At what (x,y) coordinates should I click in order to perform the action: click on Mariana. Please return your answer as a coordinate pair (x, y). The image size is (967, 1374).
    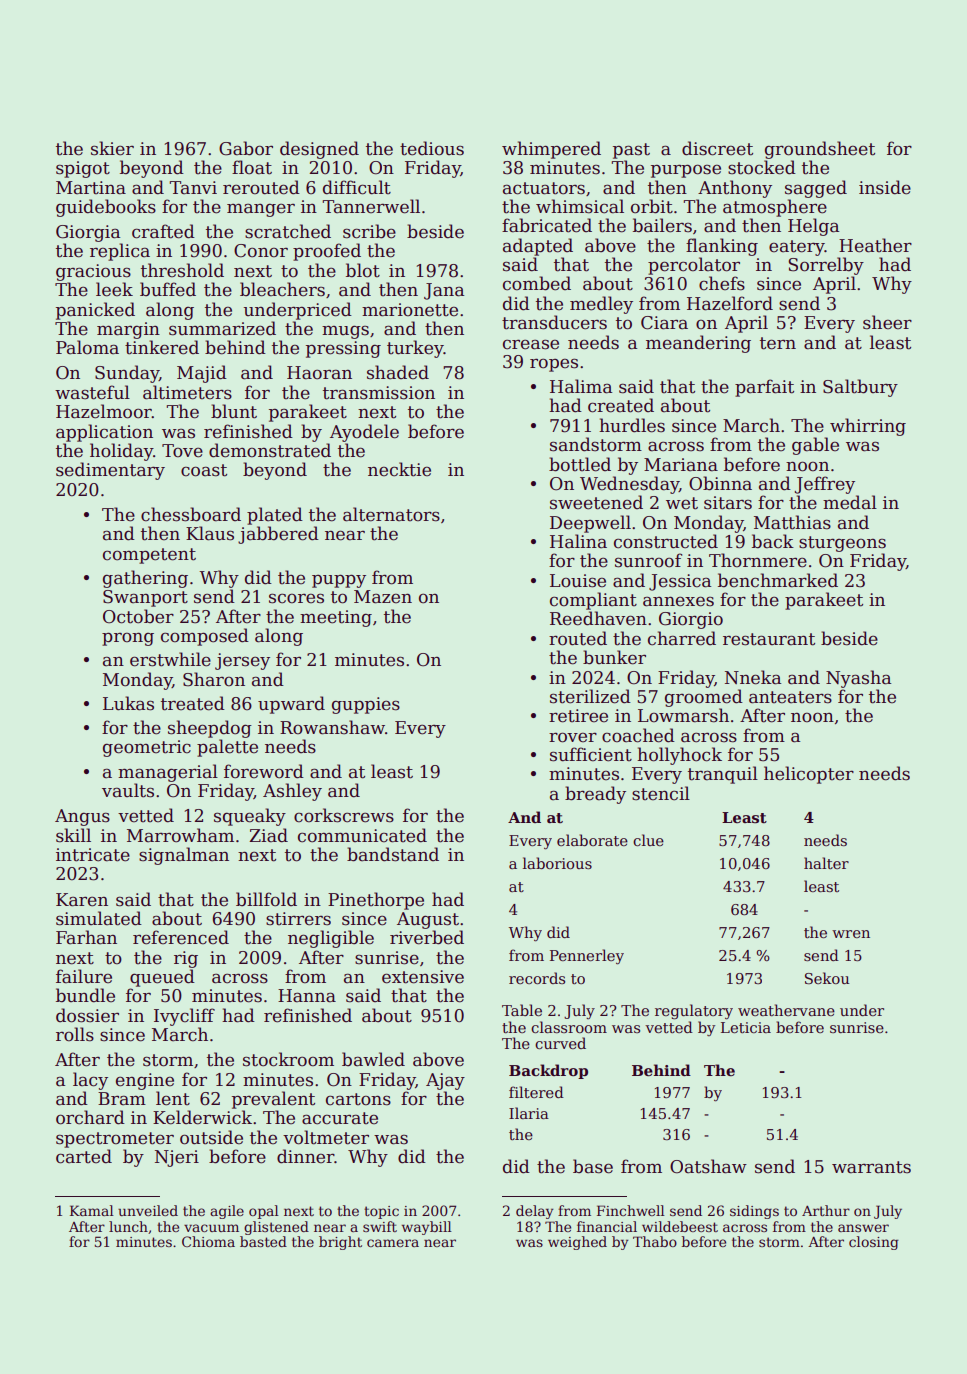
    Looking at the image, I should click on (681, 465).
